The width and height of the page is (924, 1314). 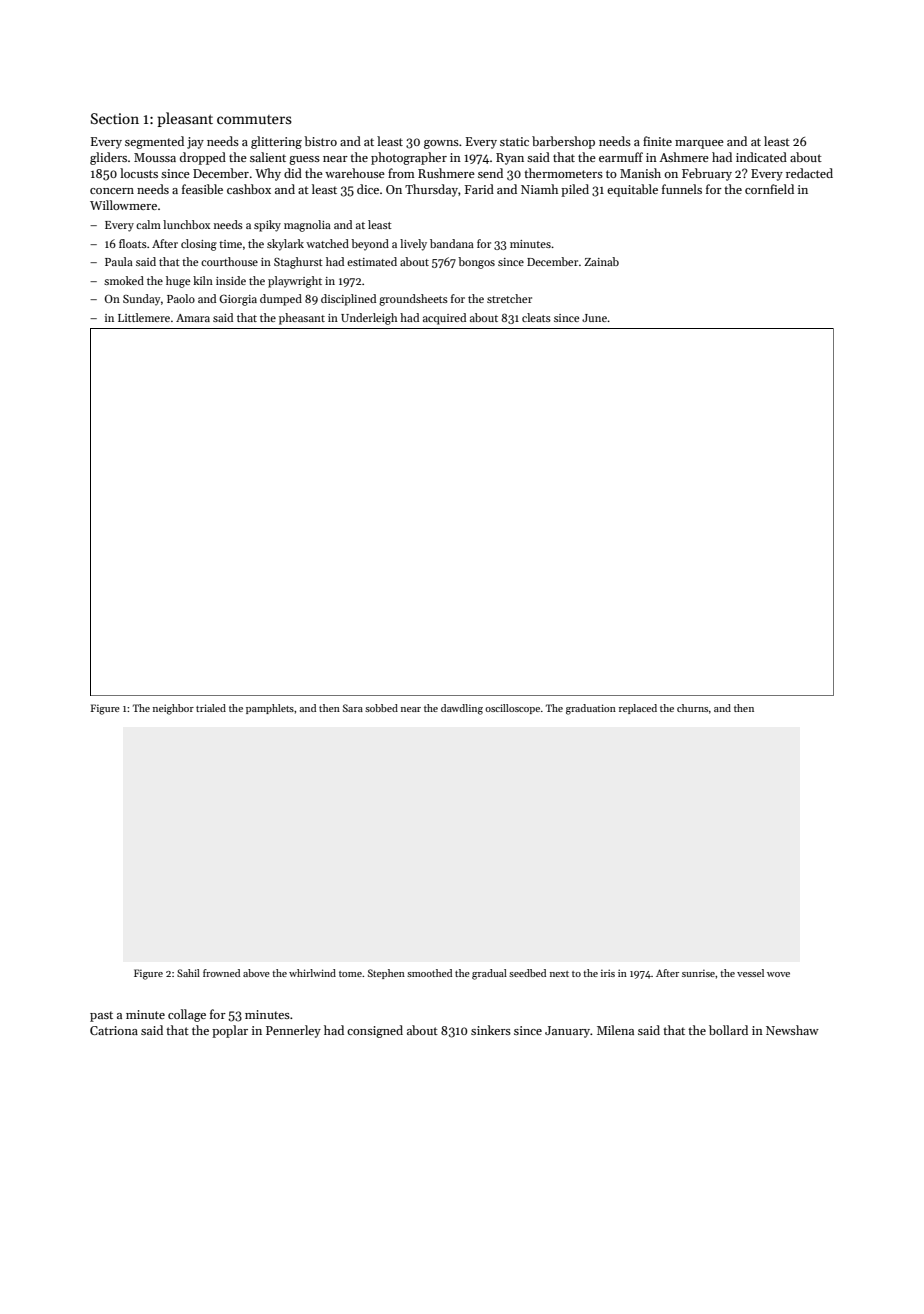 I want to click on June, so click(x=594, y=318).
